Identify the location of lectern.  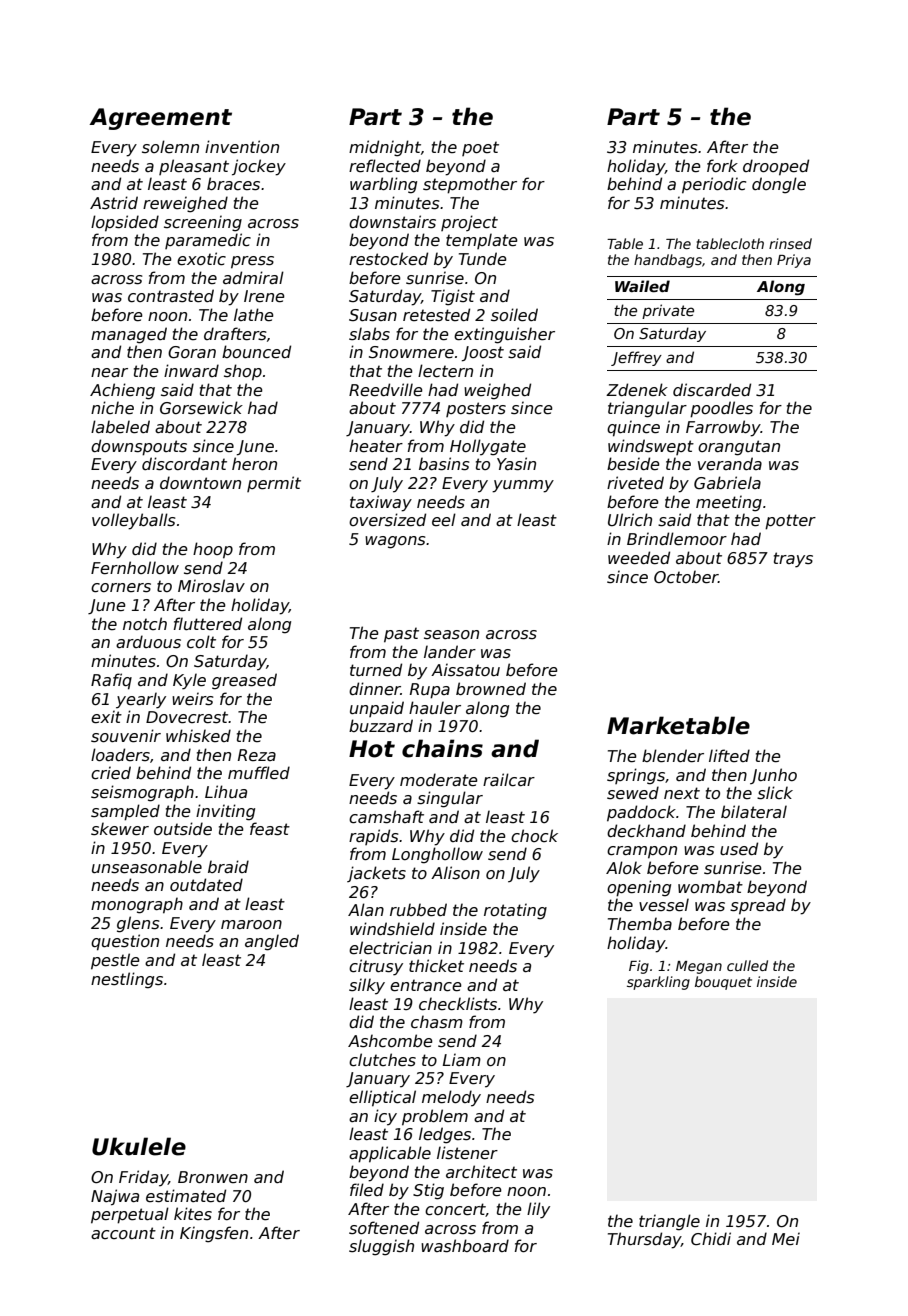
(445, 371).
